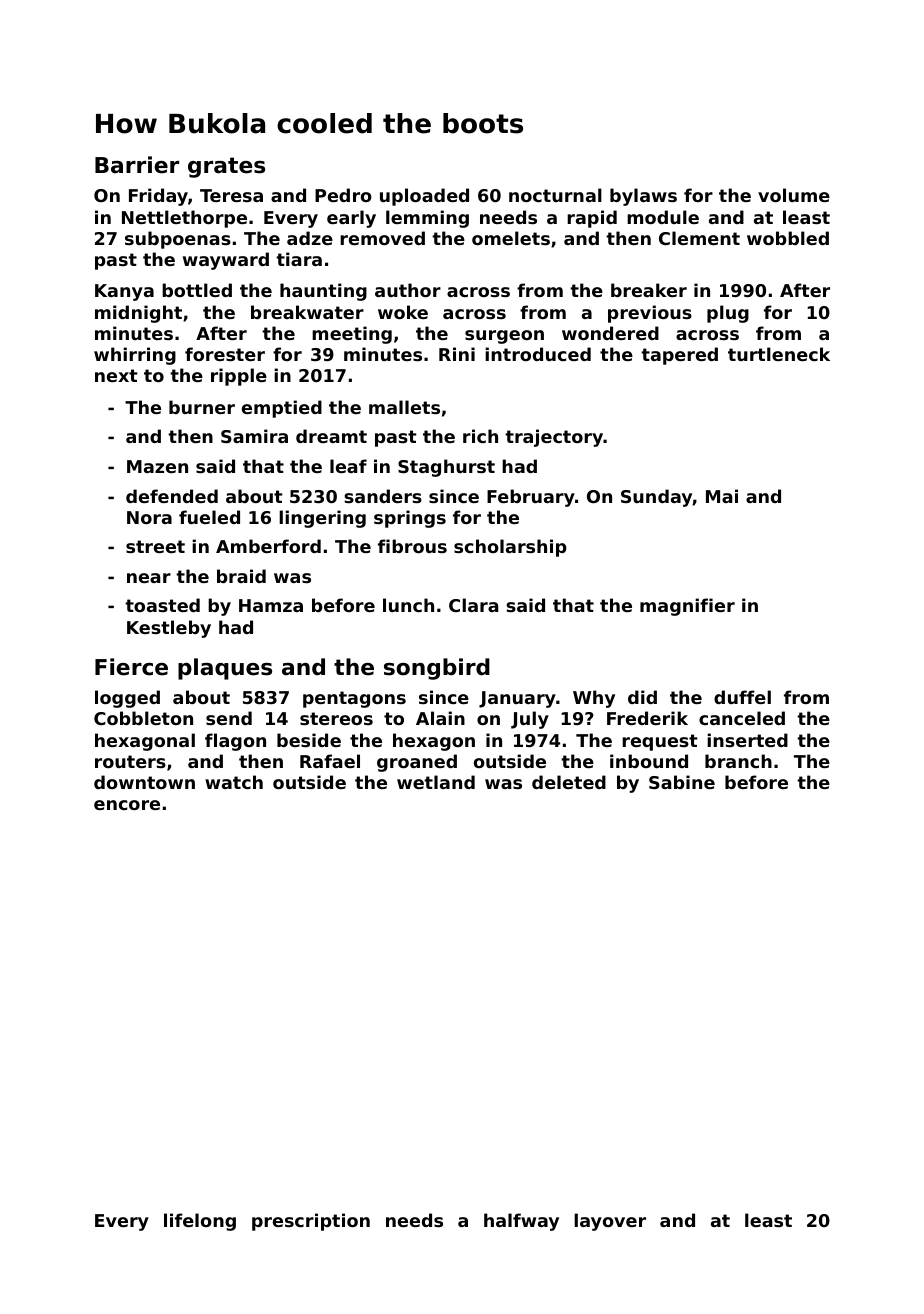  What do you see at coordinates (643, 197) in the screenshot?
I see `bylaws` at bounding box center [643, 197].
